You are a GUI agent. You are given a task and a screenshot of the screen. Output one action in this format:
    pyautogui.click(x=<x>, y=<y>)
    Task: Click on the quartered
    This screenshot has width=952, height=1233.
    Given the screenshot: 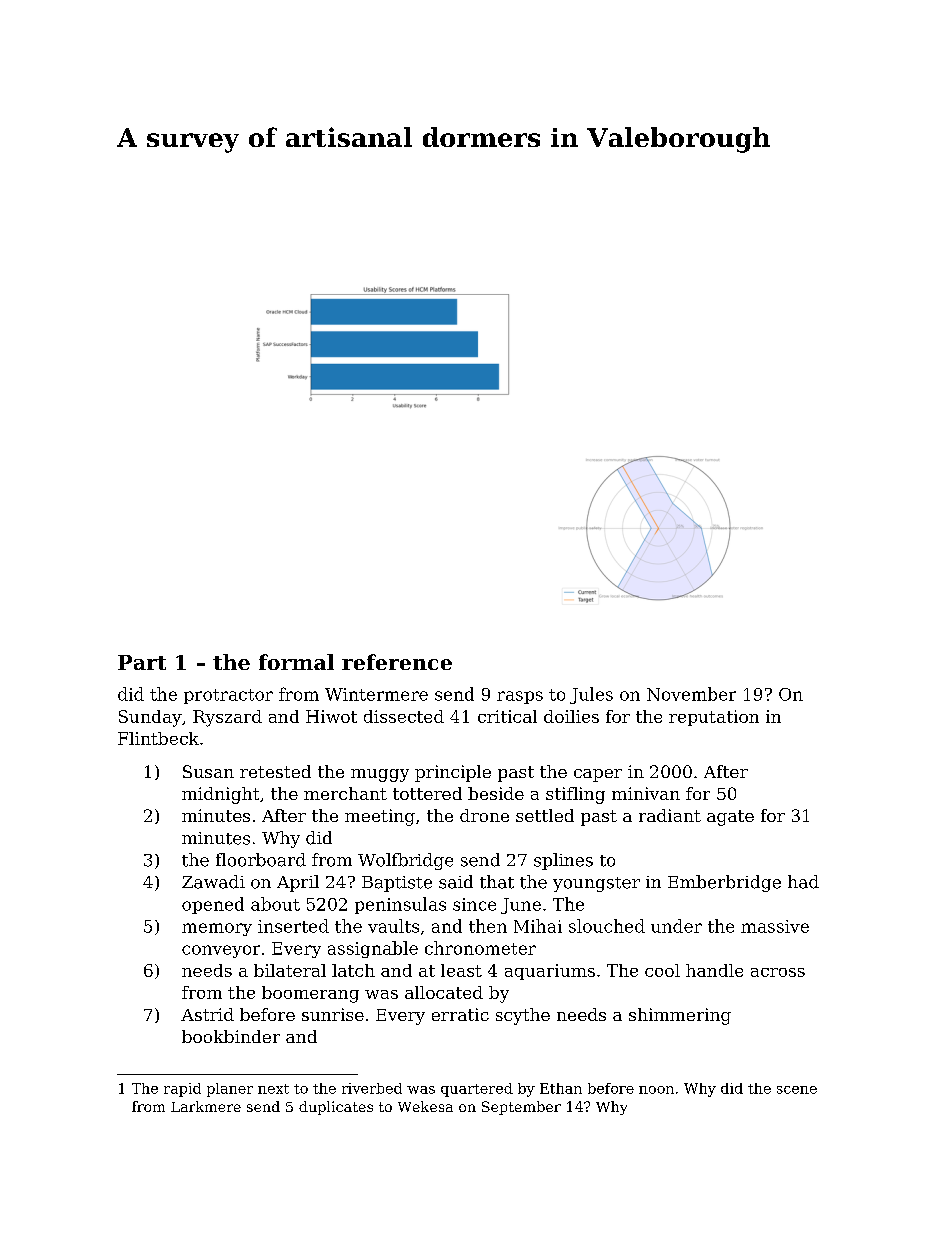 What is the action you would take?
    pyautogui.click(x=477, y=1090)
